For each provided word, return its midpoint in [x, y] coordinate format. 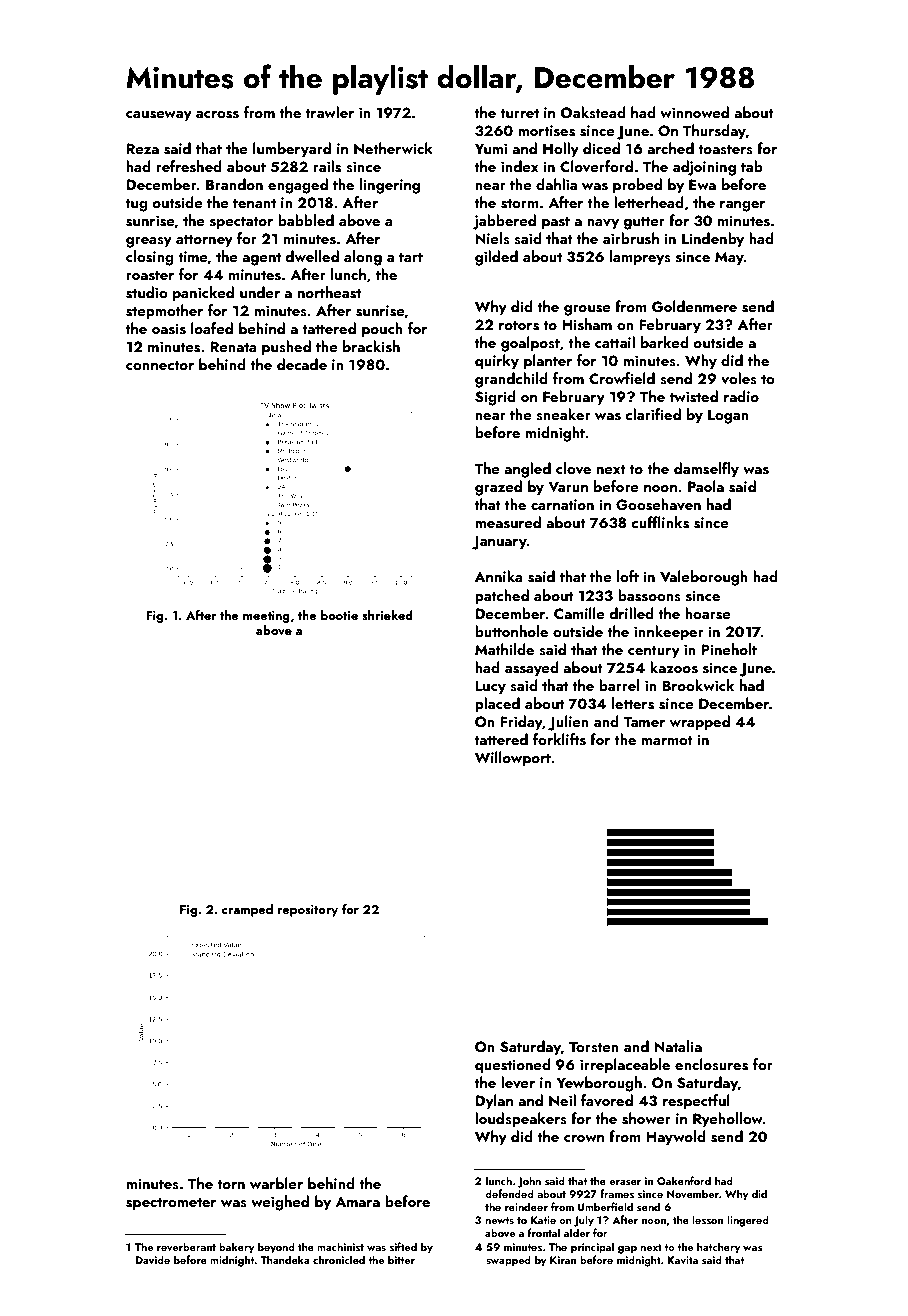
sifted [403, 1246]
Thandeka [285, 1259]
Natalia [678, 1046]
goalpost [530, 344]
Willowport [513, 759]
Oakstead [593, 112]
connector [160, 365]
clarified [653, 414]
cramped [247, 910]
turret [519, 113]
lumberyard [292, 150]
